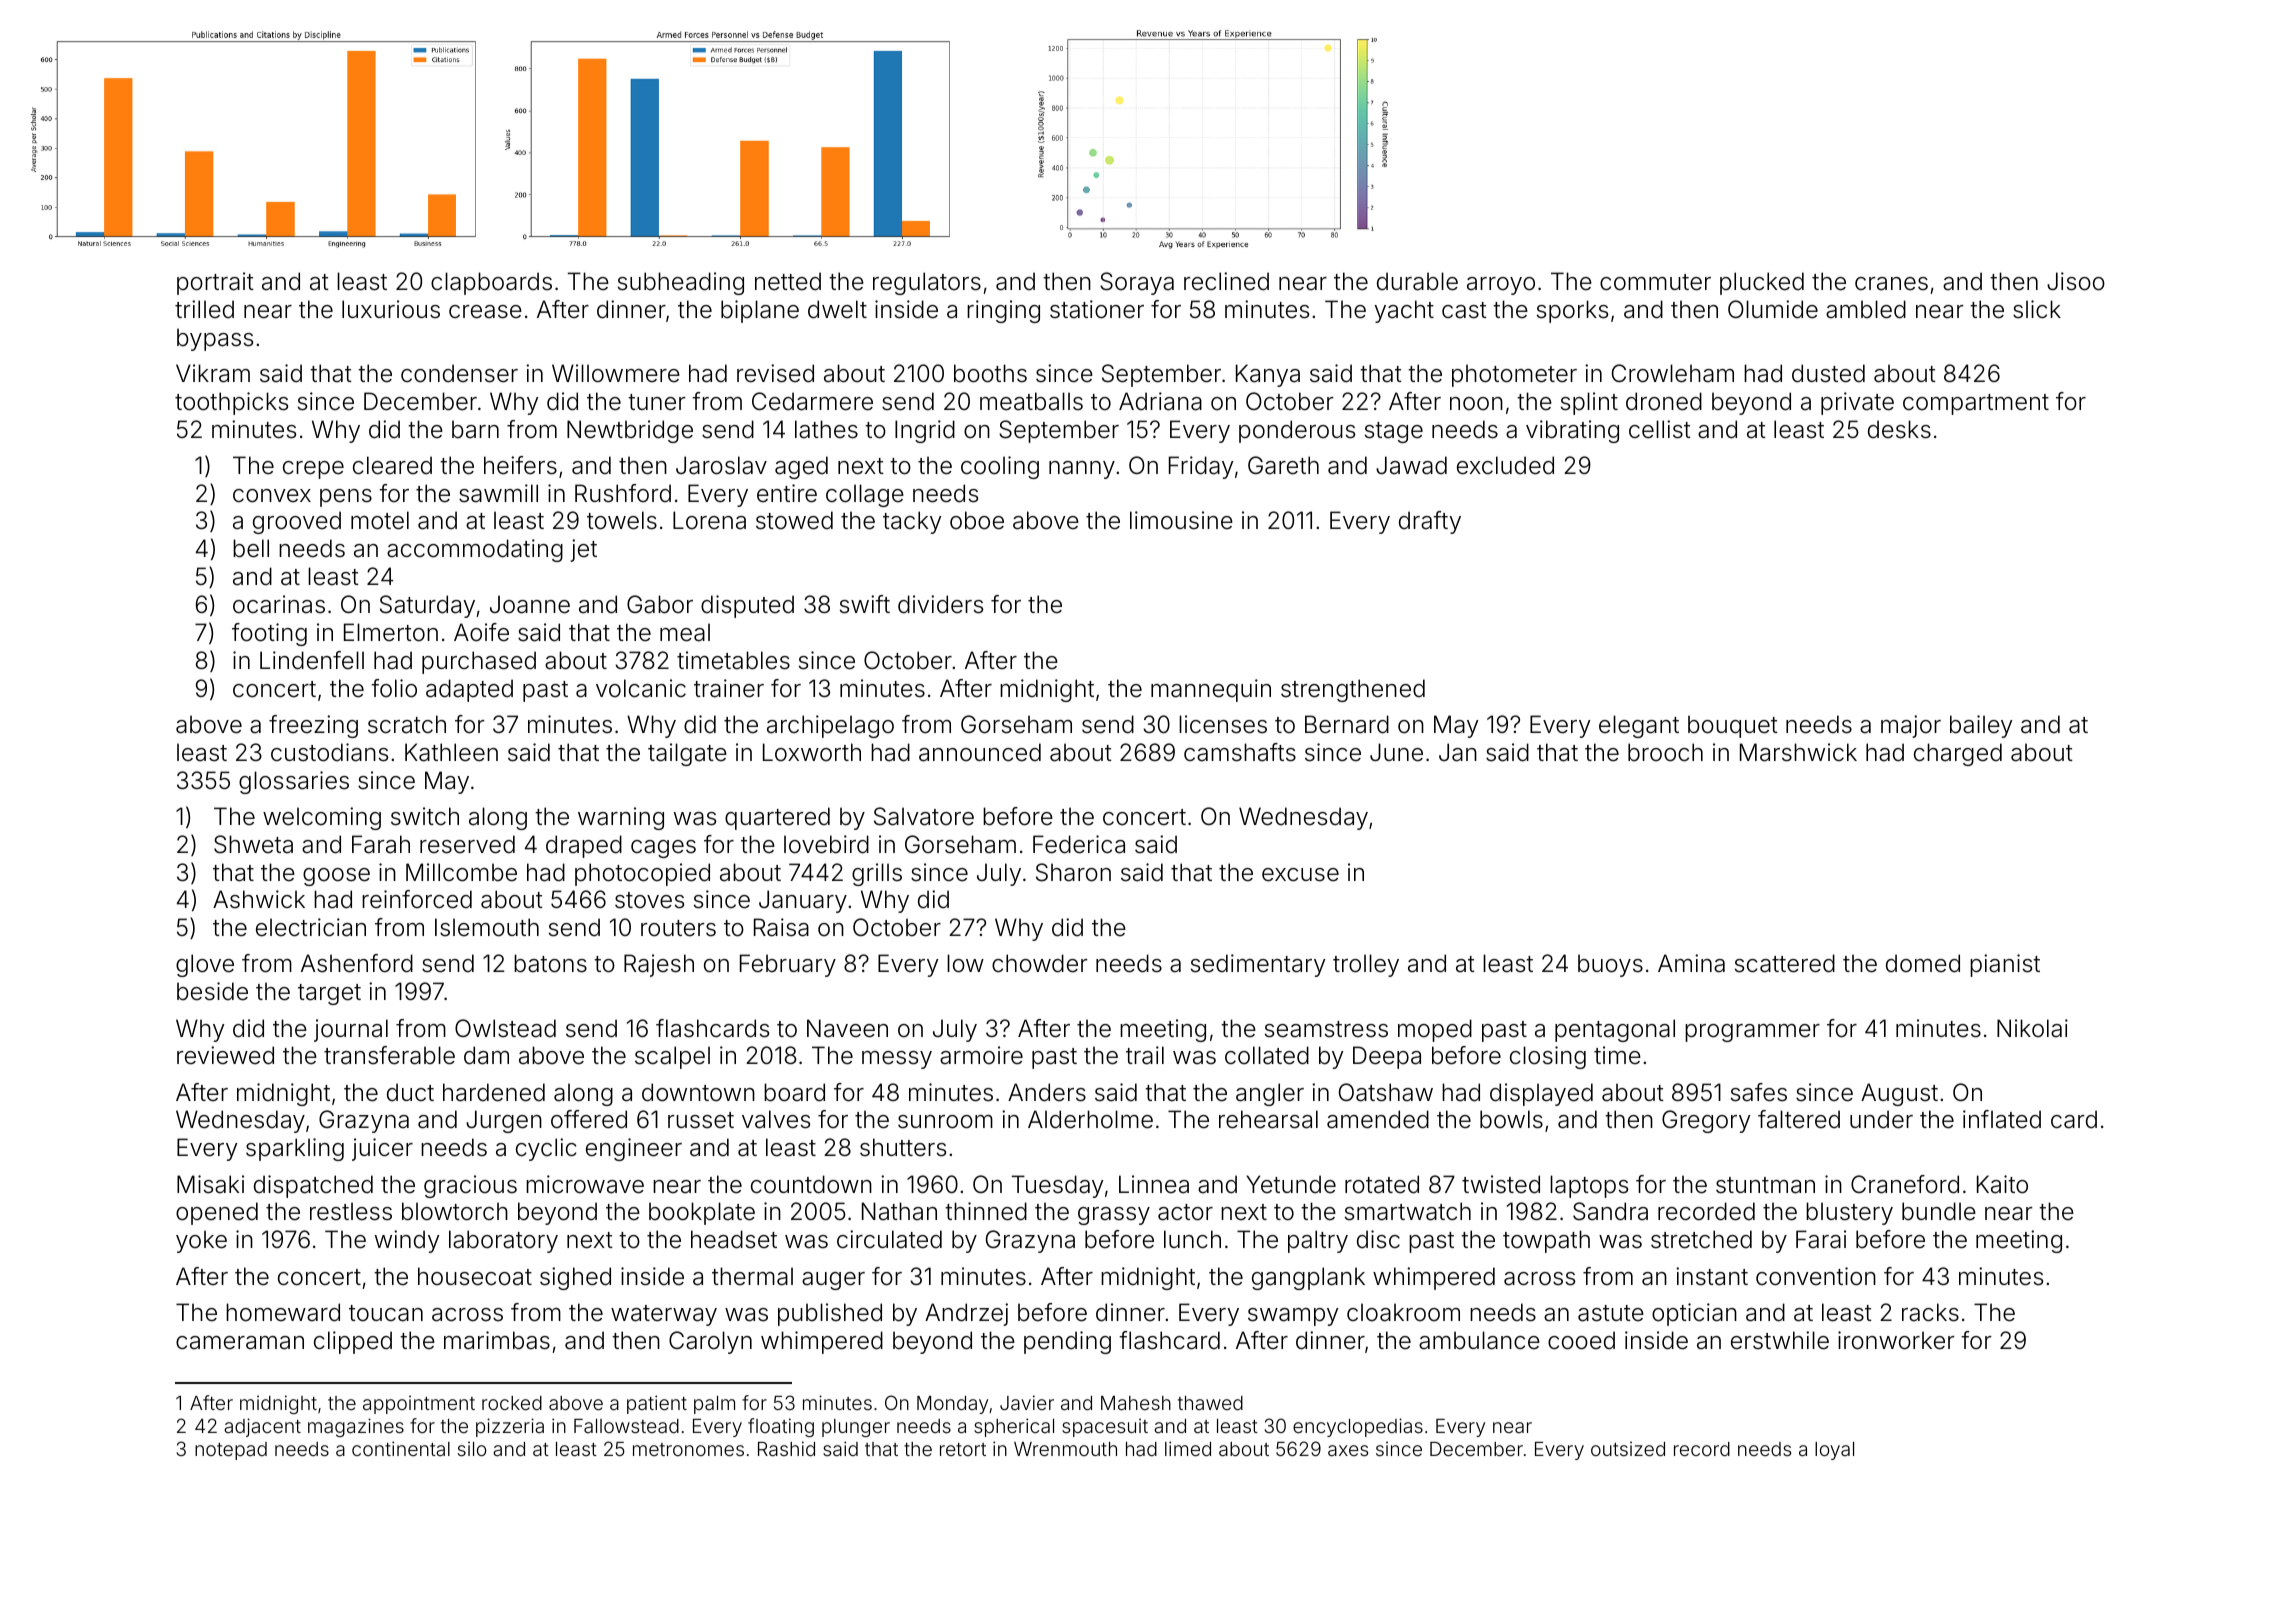 The height and width of the document is (1620, 2292). What do you see at coordinates (1079, 844) in the document?
I see `Federica` at bounding box center [1079, 844].
